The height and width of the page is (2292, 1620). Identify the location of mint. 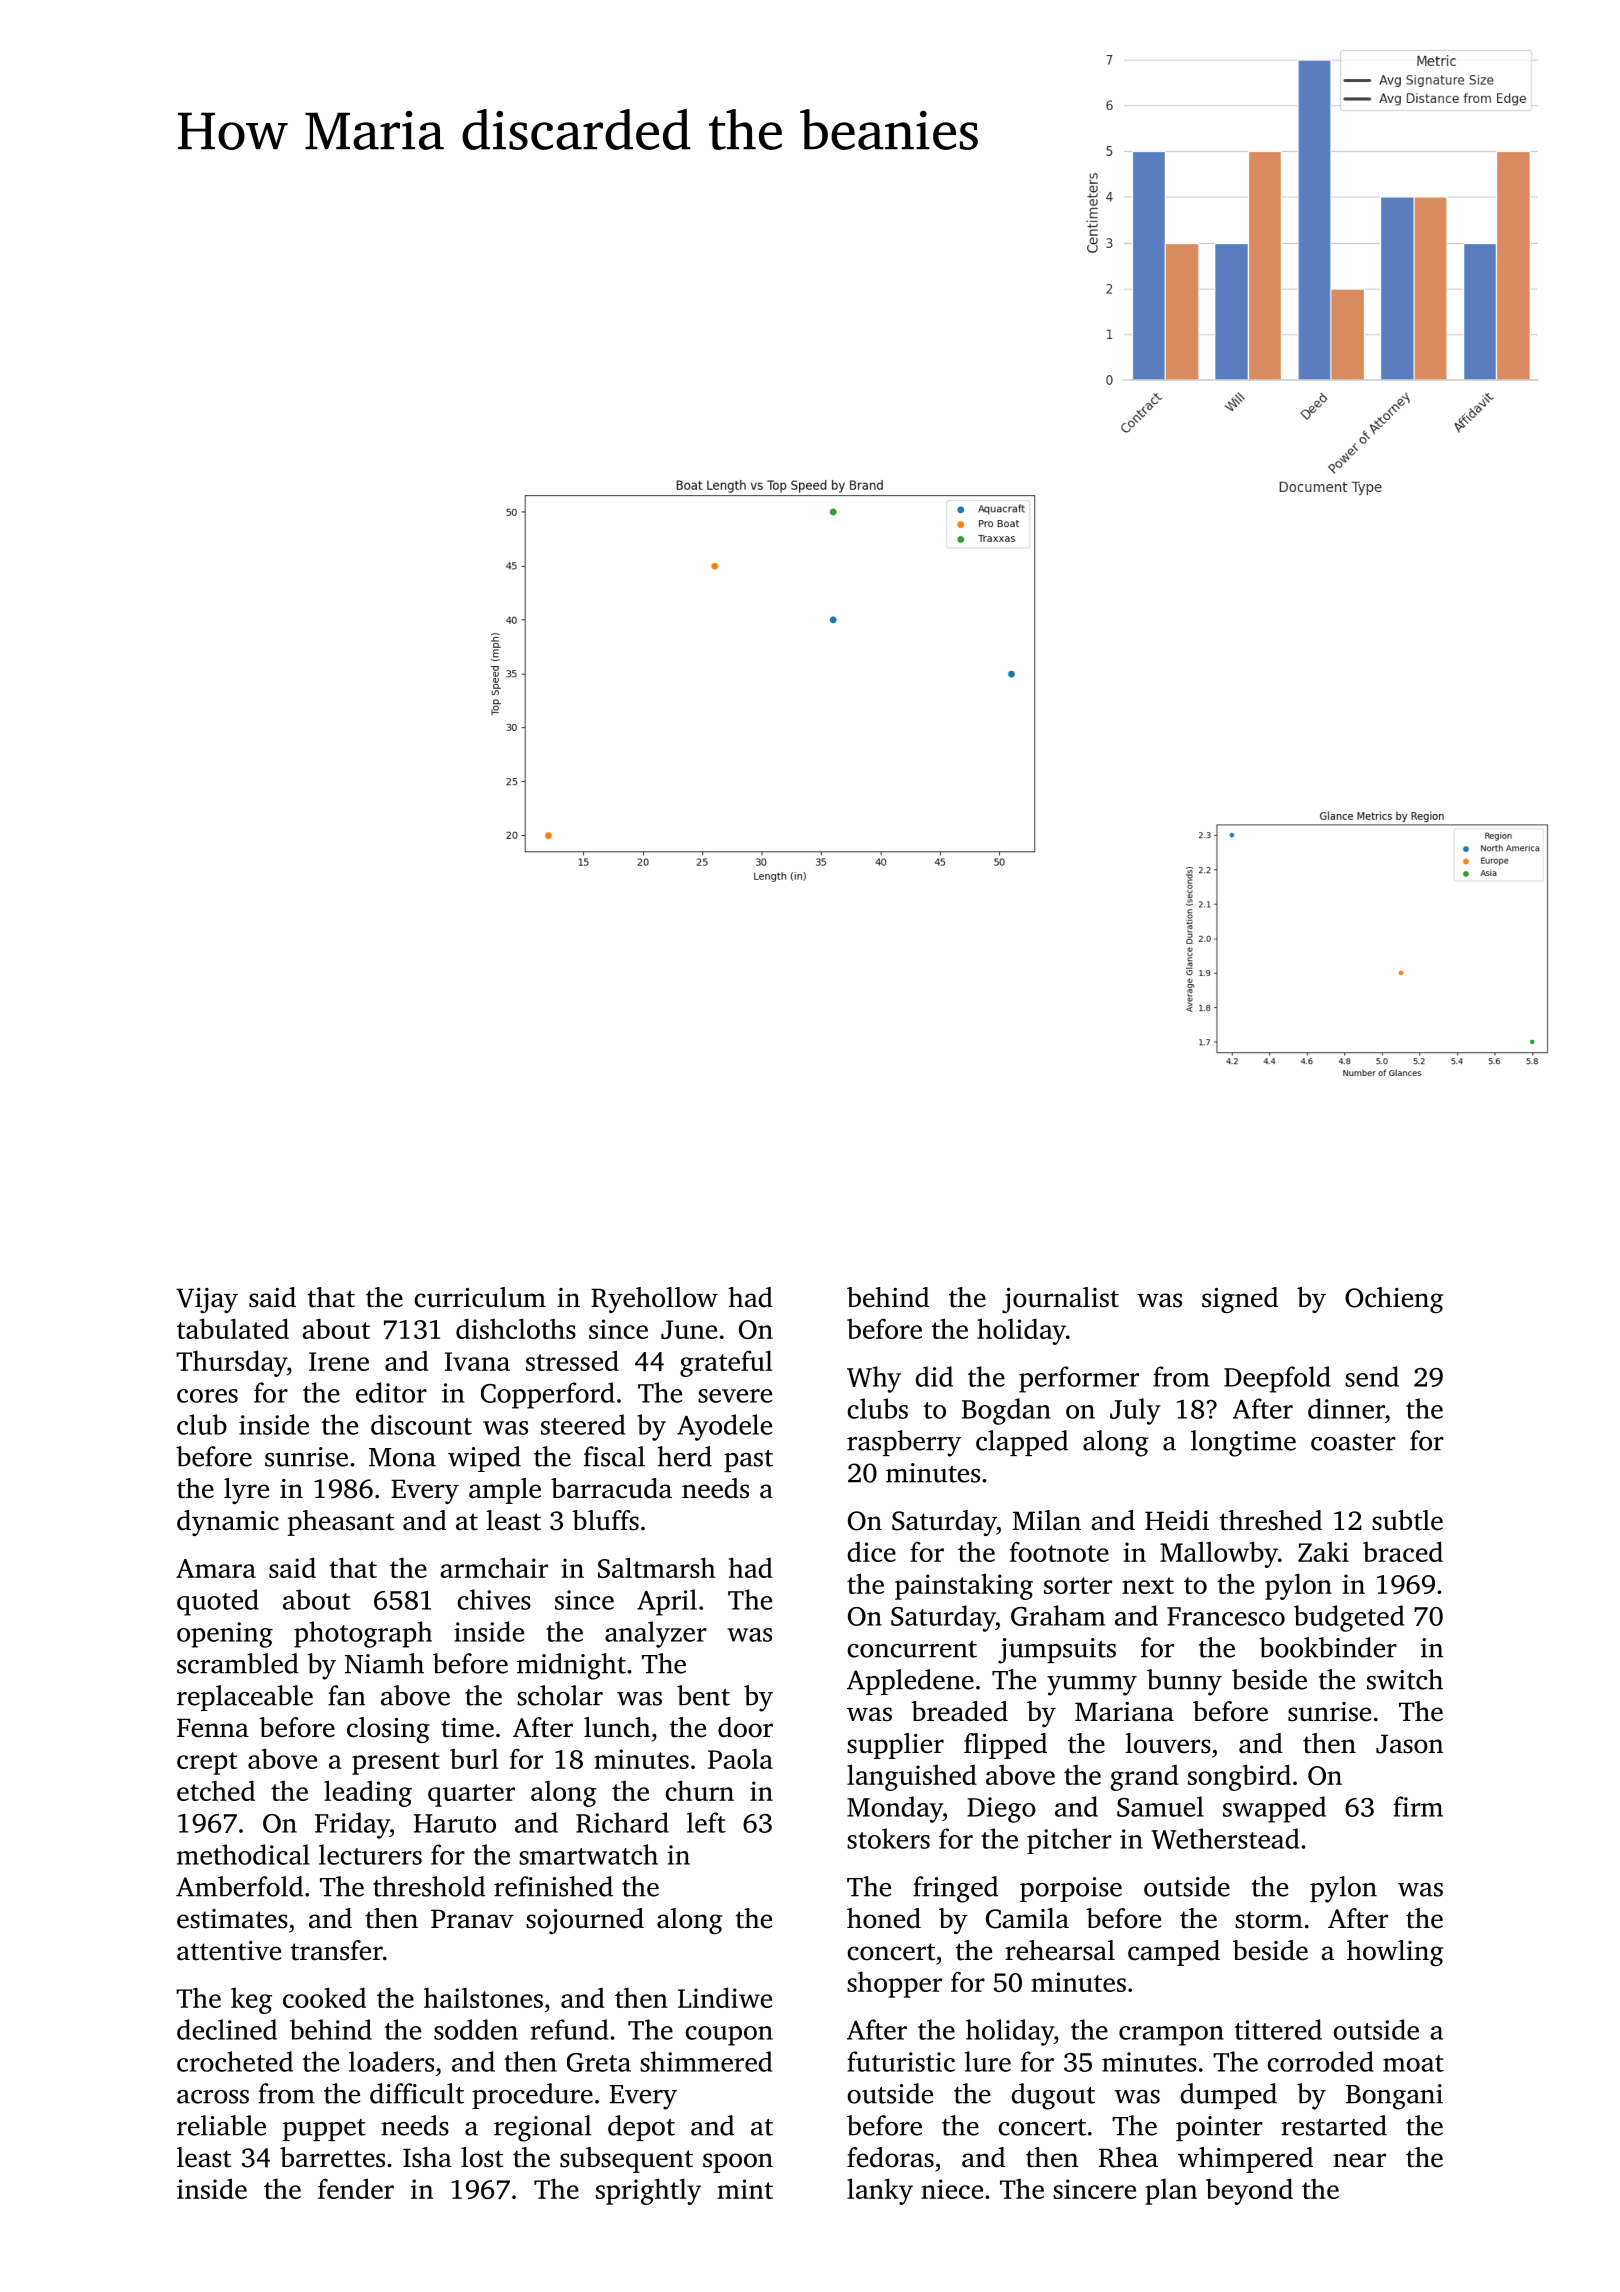
(745, 2189).
